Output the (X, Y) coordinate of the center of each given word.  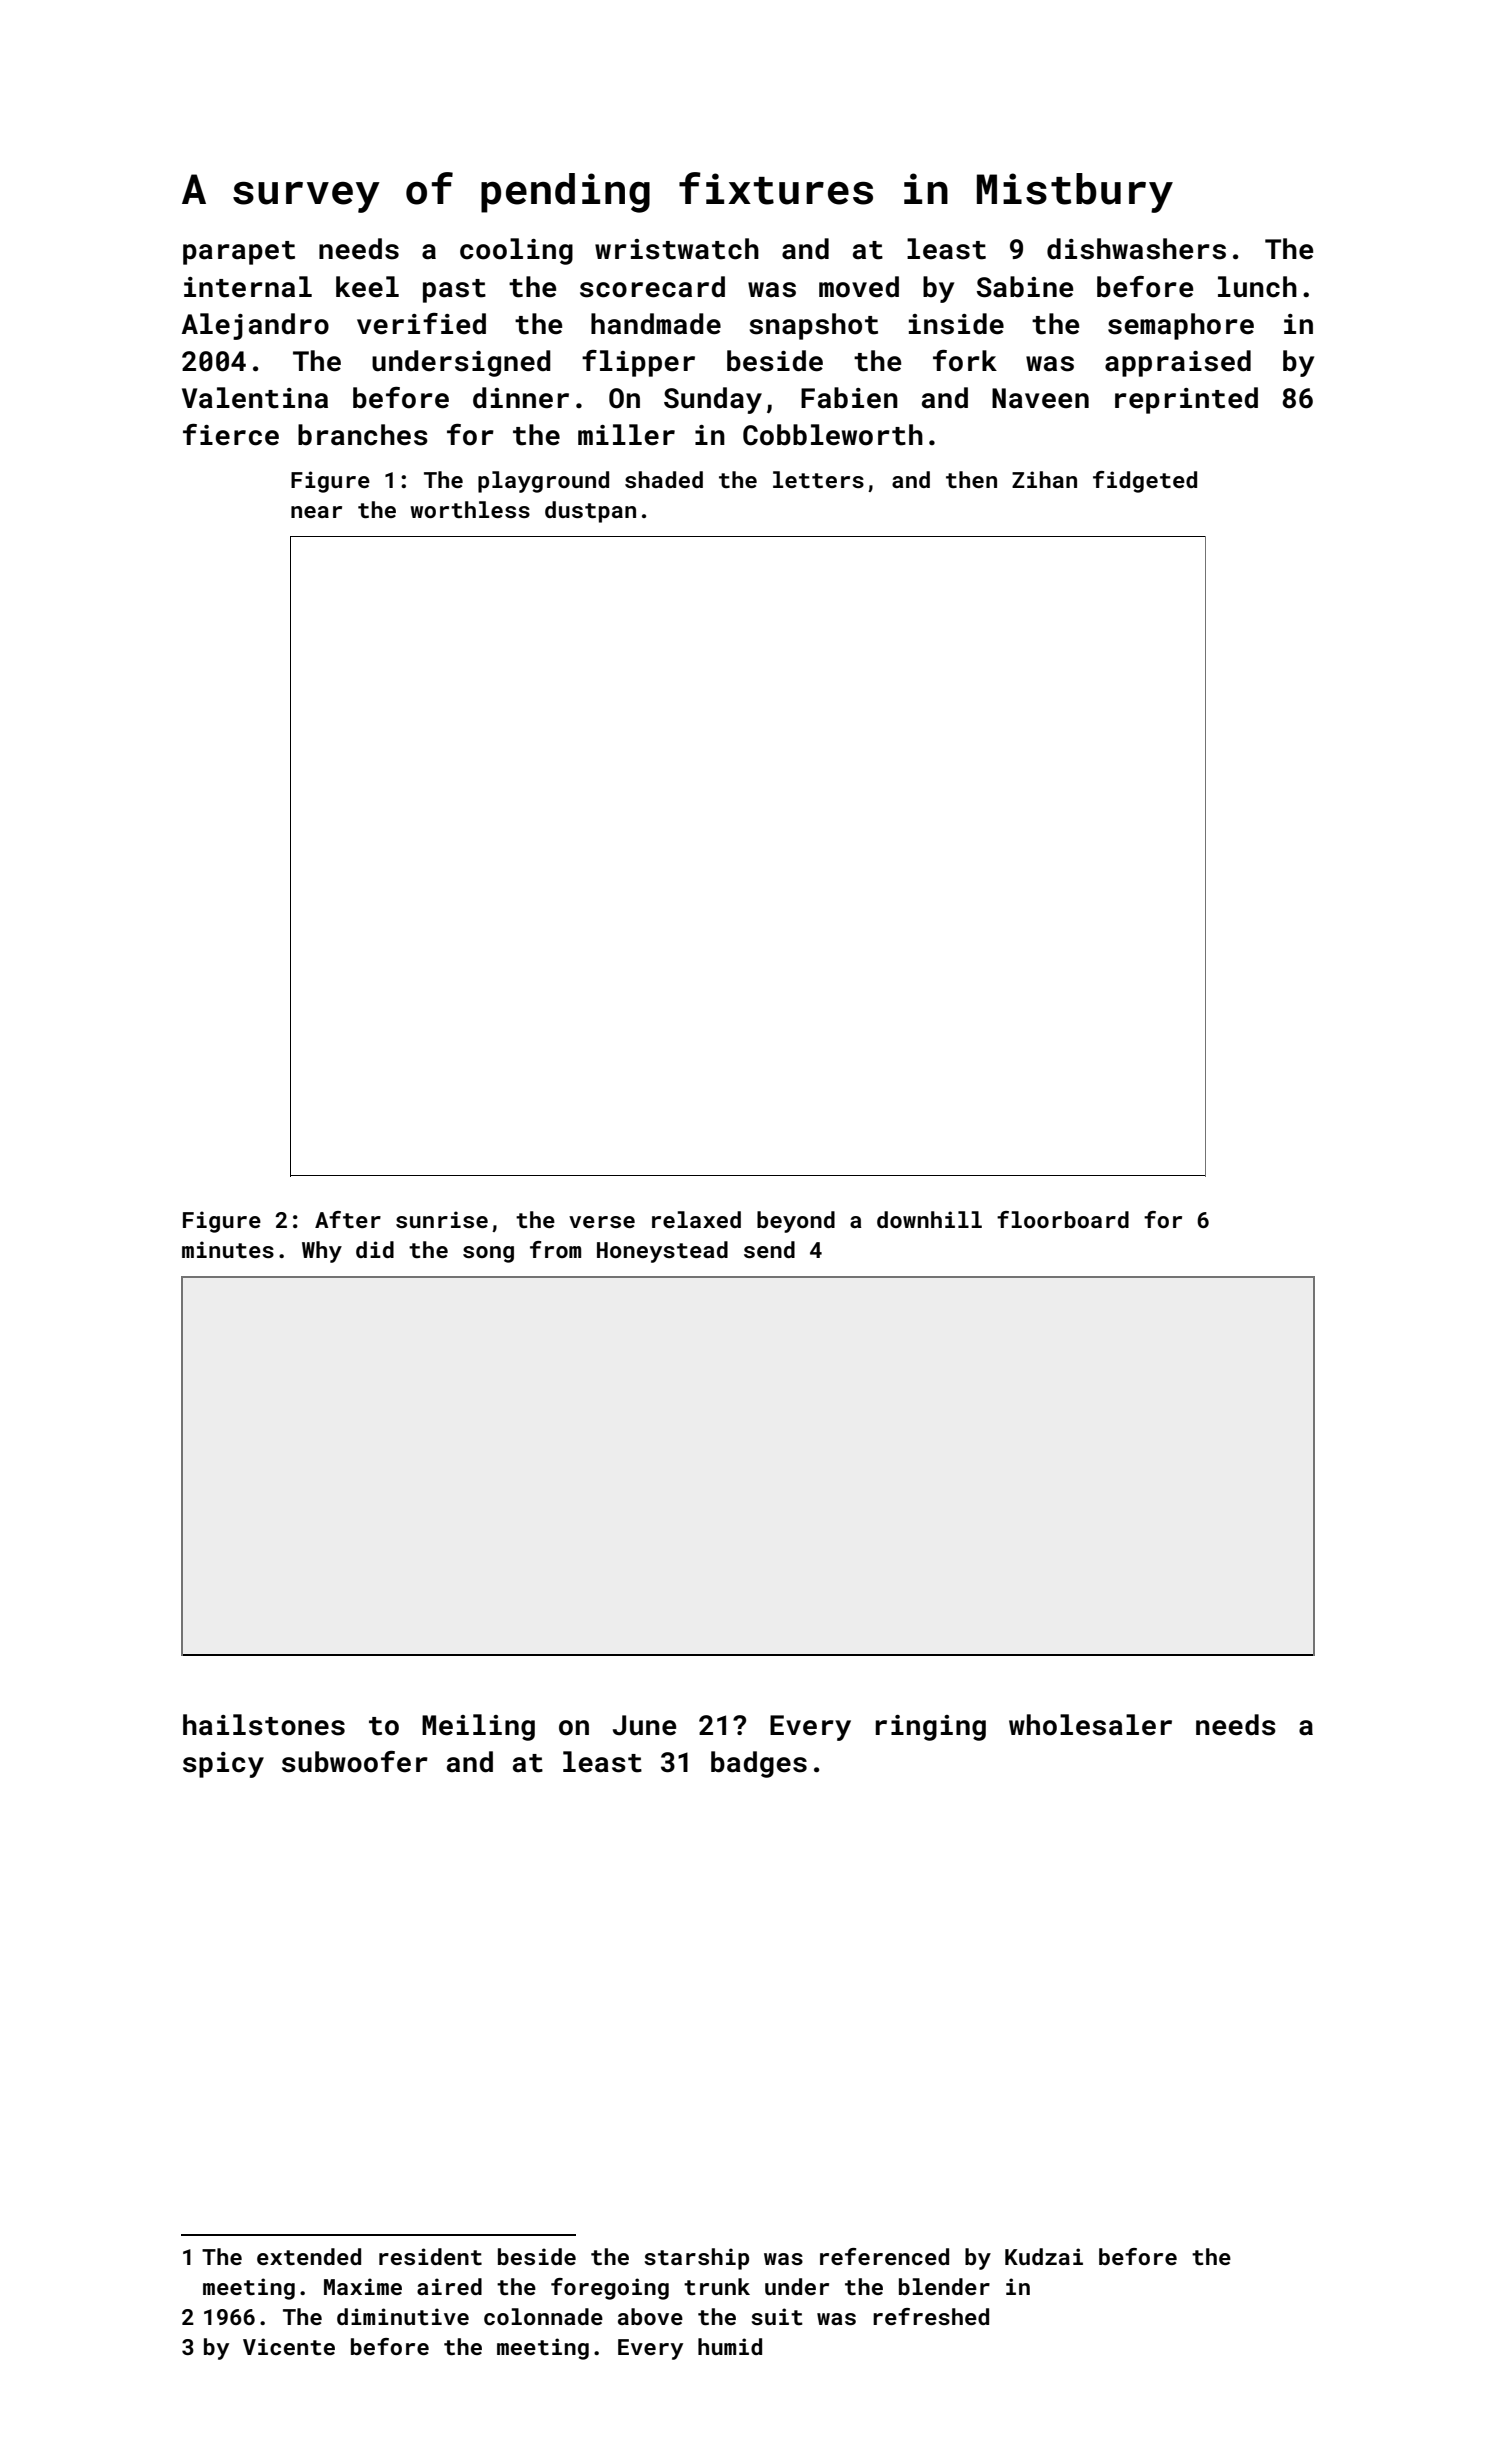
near (316, 512)
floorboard (1063, 1219)
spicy (223, 1765)
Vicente (289, 2346)
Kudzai (1044, 2256)
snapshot (813, 326)
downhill (929, 1219)
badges (759, 1764)
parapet (239, 253)
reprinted (1186, 400)
